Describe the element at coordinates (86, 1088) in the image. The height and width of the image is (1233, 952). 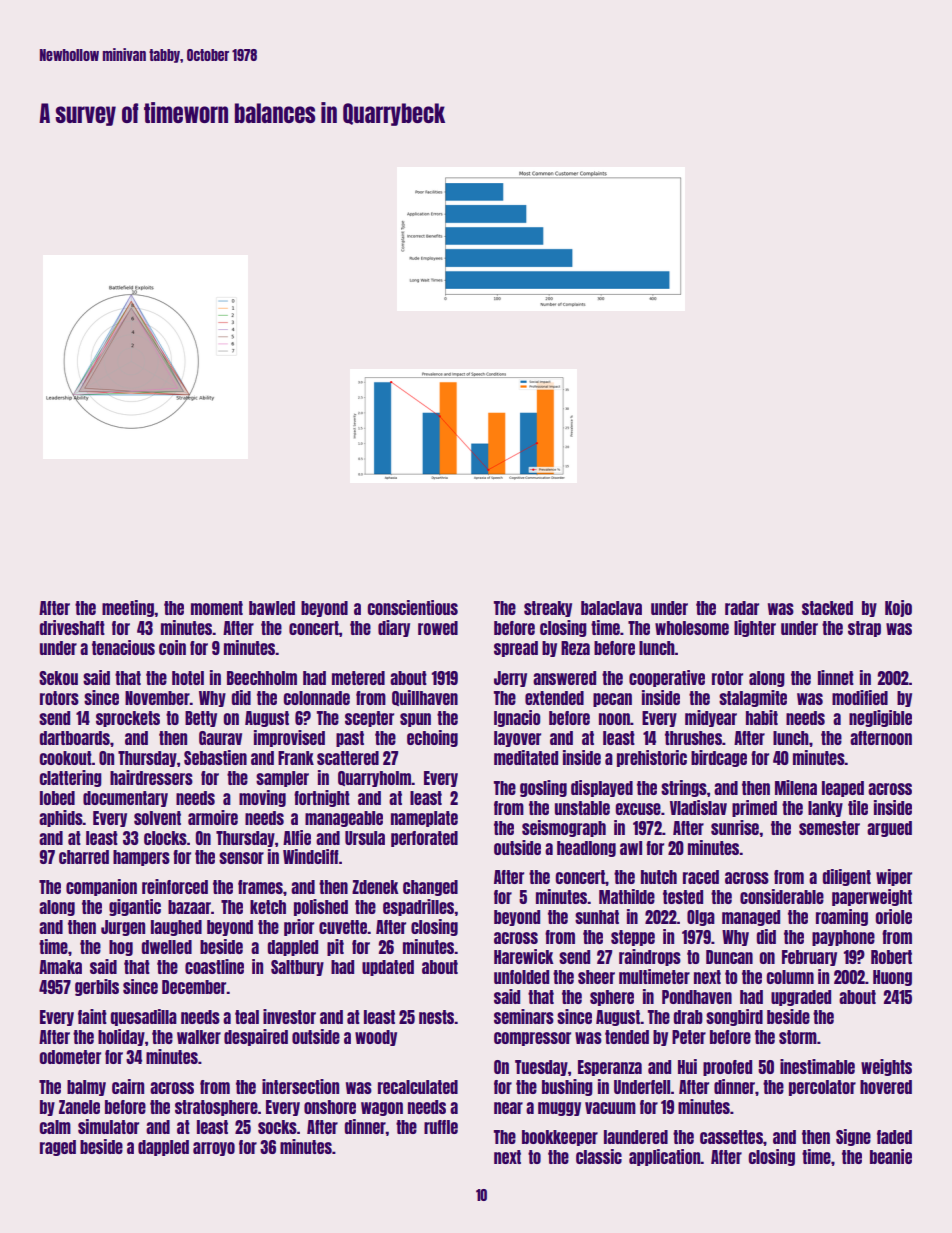
I see `balmy` at that location.
